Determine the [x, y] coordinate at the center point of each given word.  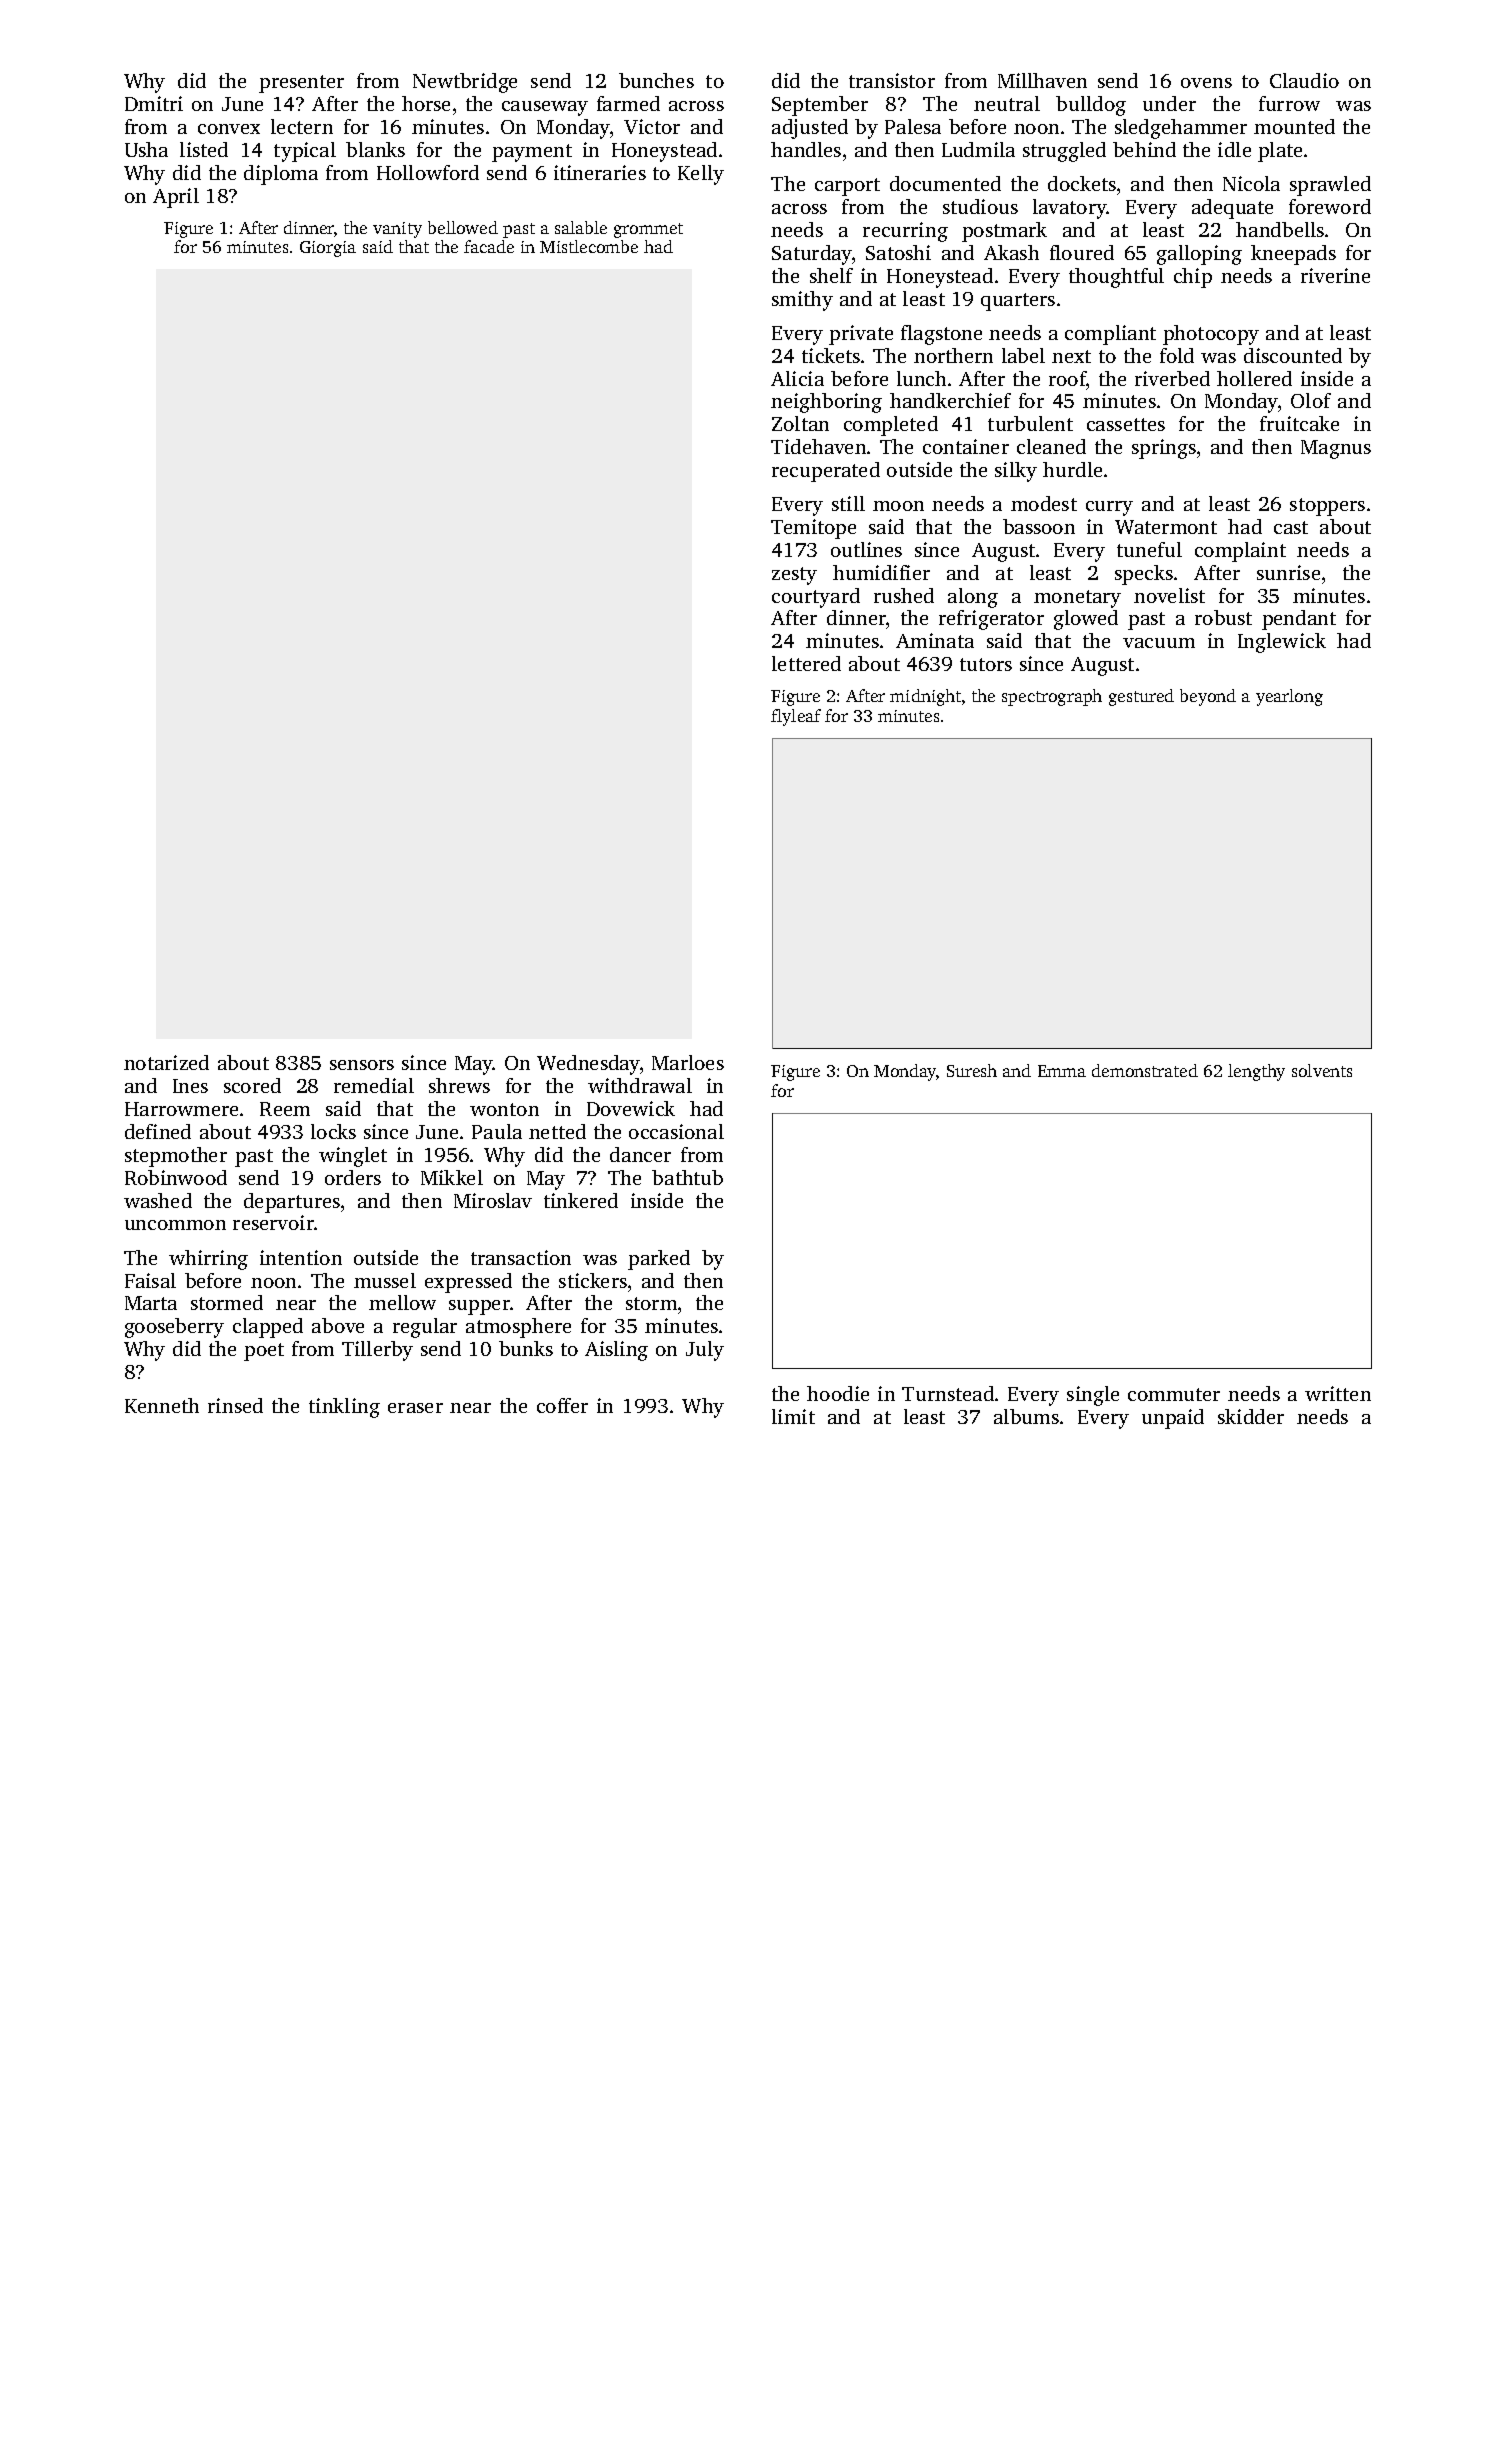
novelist [1169, 595]
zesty [794, 576]
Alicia [797, 378]
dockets [1082, 183]
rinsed [235, 1405]
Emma [1062, 1071]
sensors [362, 1065]
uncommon [175, 1225]
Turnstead [948, 1393]
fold [1177, 355]
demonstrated [1145, 1070]
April [176, 198]
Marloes [688, 1062]
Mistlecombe [589, 246]
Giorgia [328, 249]
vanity [397, 230]
